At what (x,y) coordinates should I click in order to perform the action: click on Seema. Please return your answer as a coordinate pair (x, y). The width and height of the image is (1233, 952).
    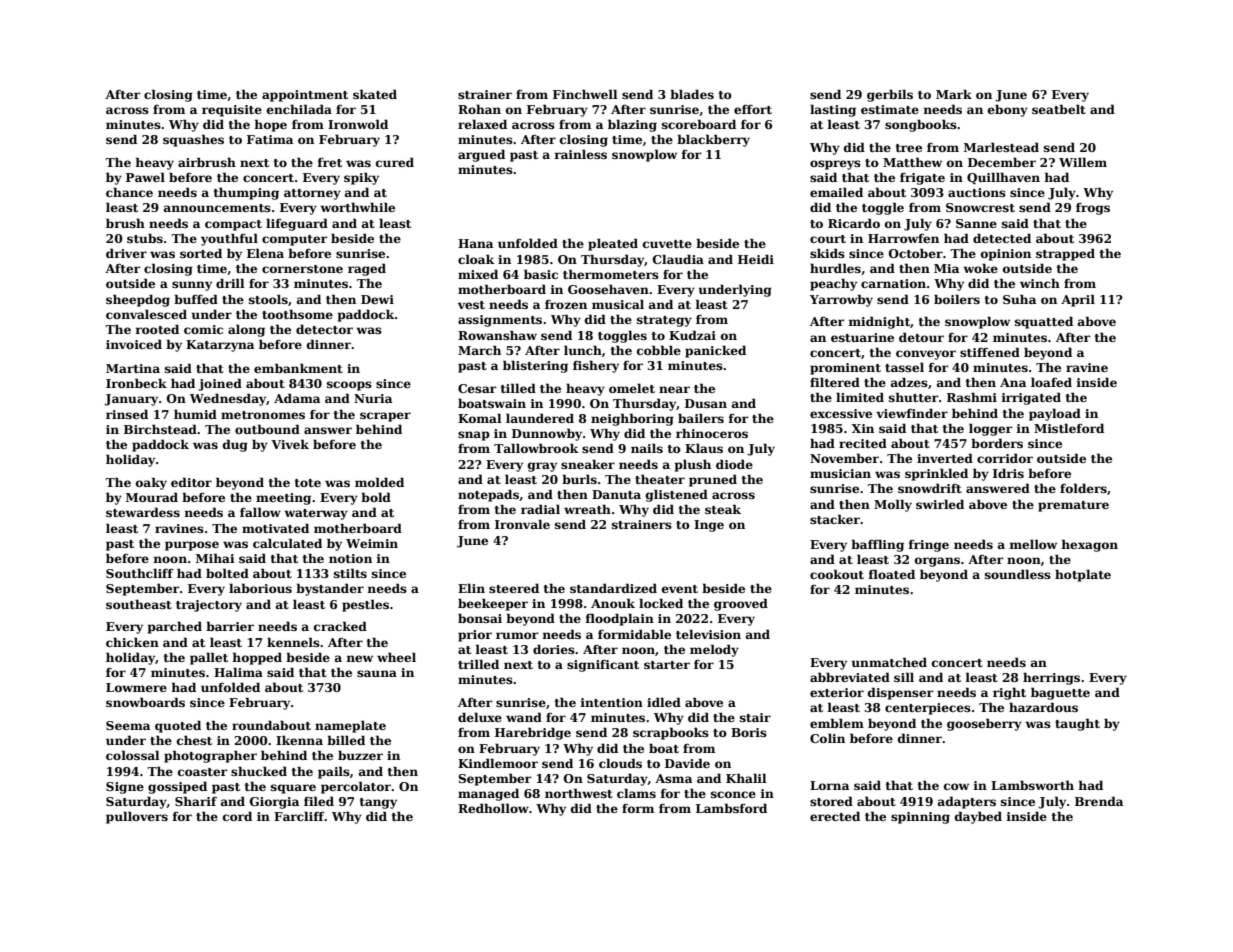
    Looking at the image, I should click on (128, 725).
